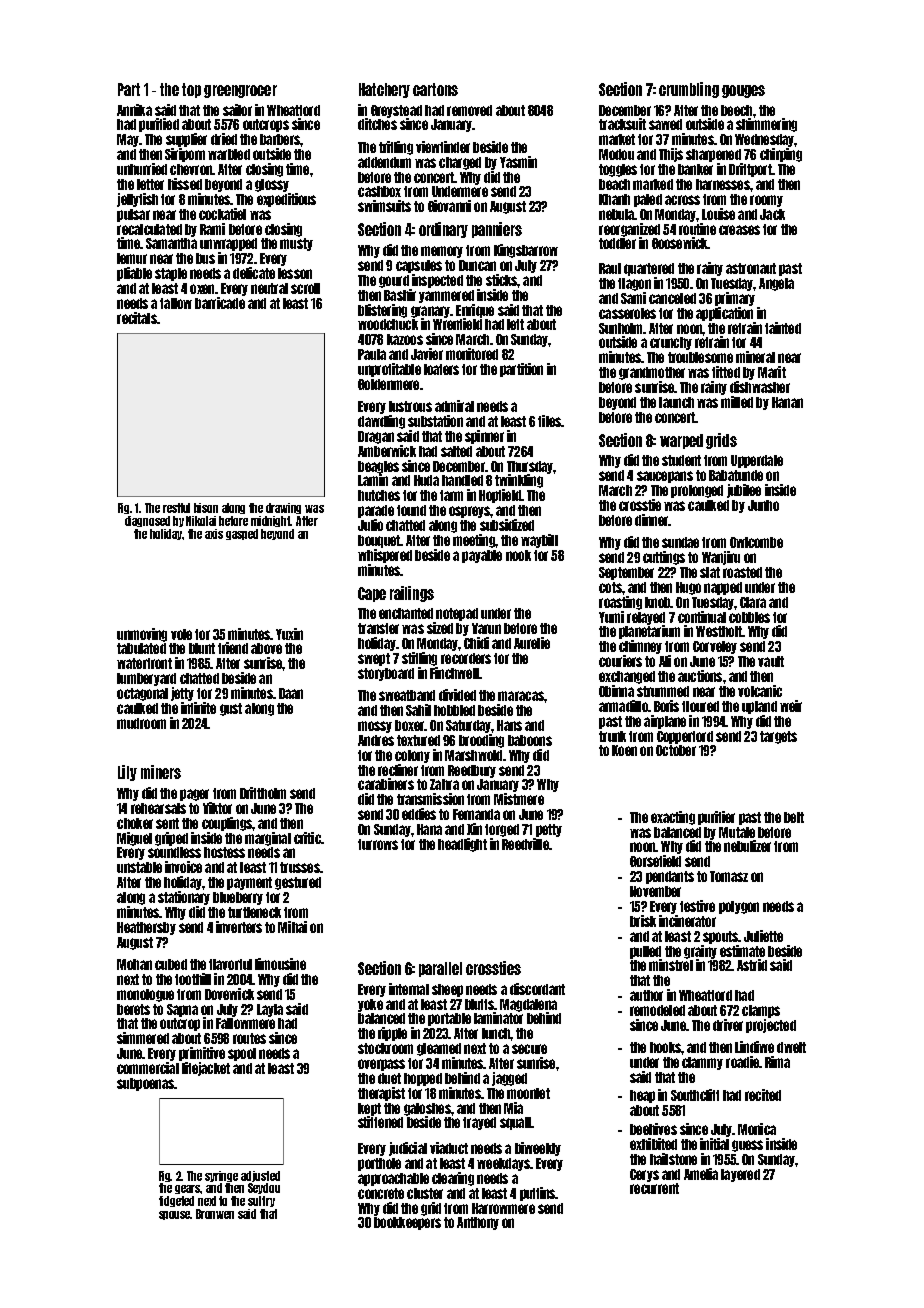 The width and height of the image is (924, 1308). What do you see at coordinates (372, 354) in the image?
I see `Paula` at bounding box center [372, 354].
